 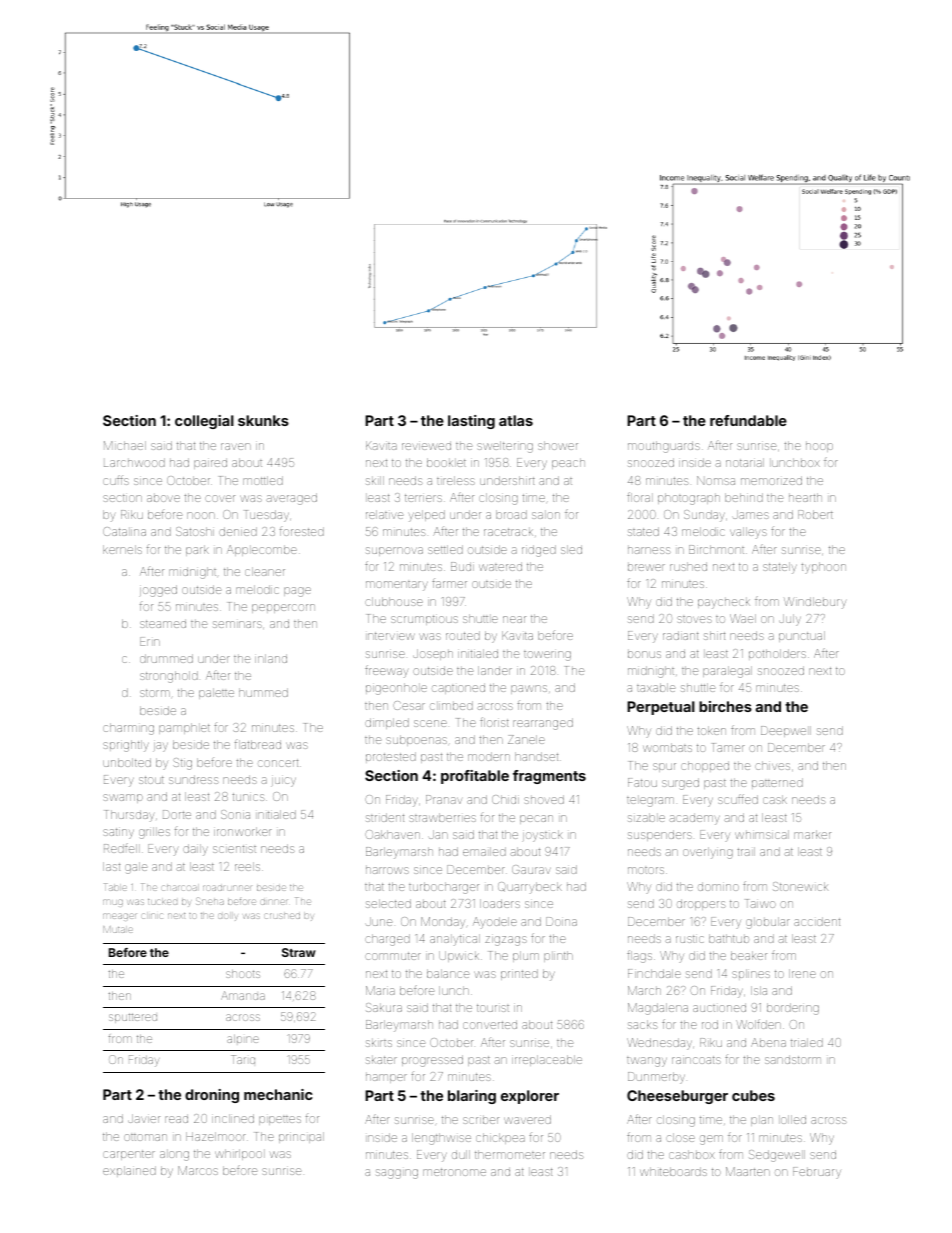 What do you see at coordinates (243, 974) in the screenshot?
I see `shoots` at bounding box center [243, 974].
